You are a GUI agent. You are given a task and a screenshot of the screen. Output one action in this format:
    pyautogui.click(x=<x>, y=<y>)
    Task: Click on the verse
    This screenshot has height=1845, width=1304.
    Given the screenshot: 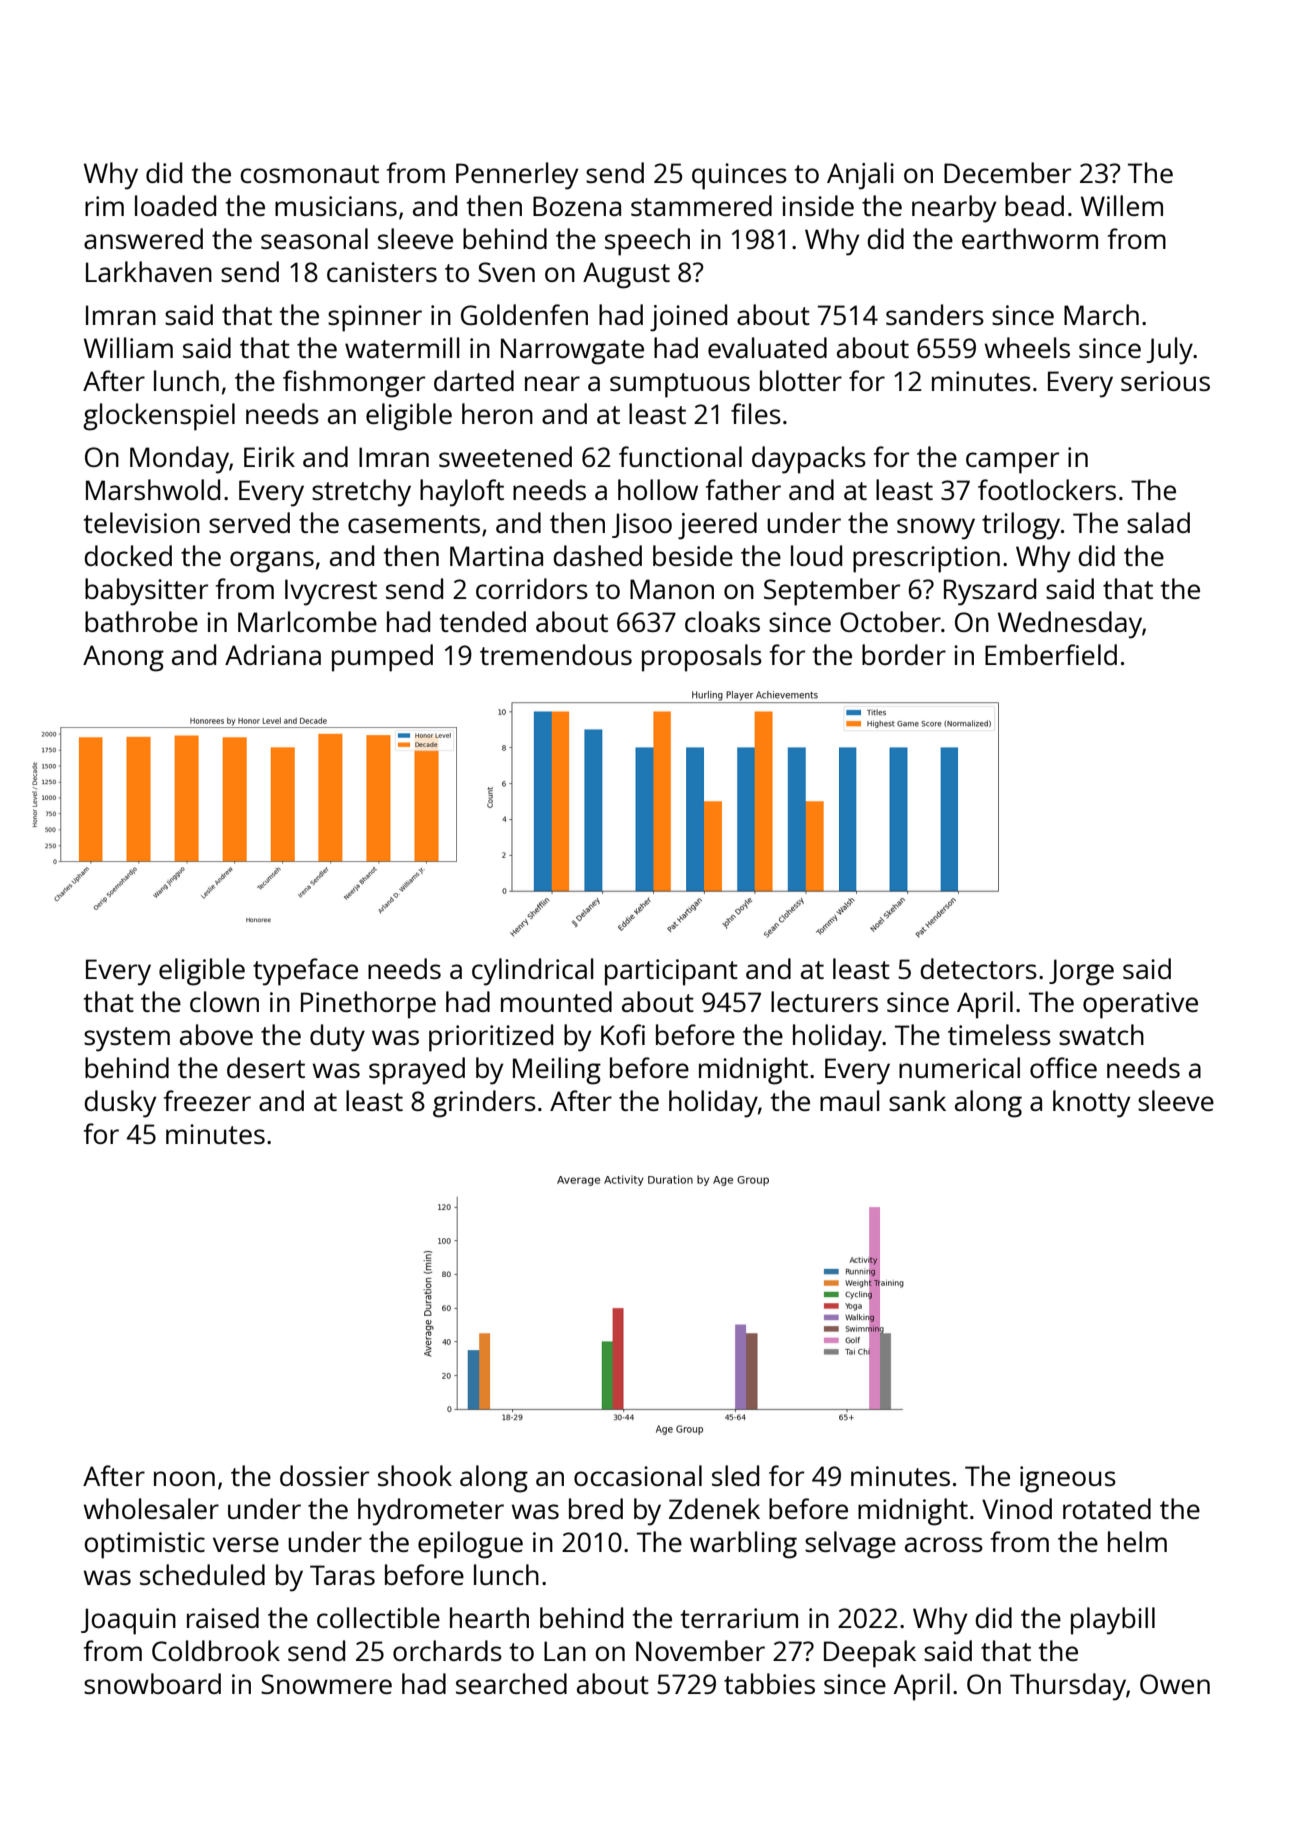 What is the action you would take?
    pyautogui.click(x=246, y=1544)
